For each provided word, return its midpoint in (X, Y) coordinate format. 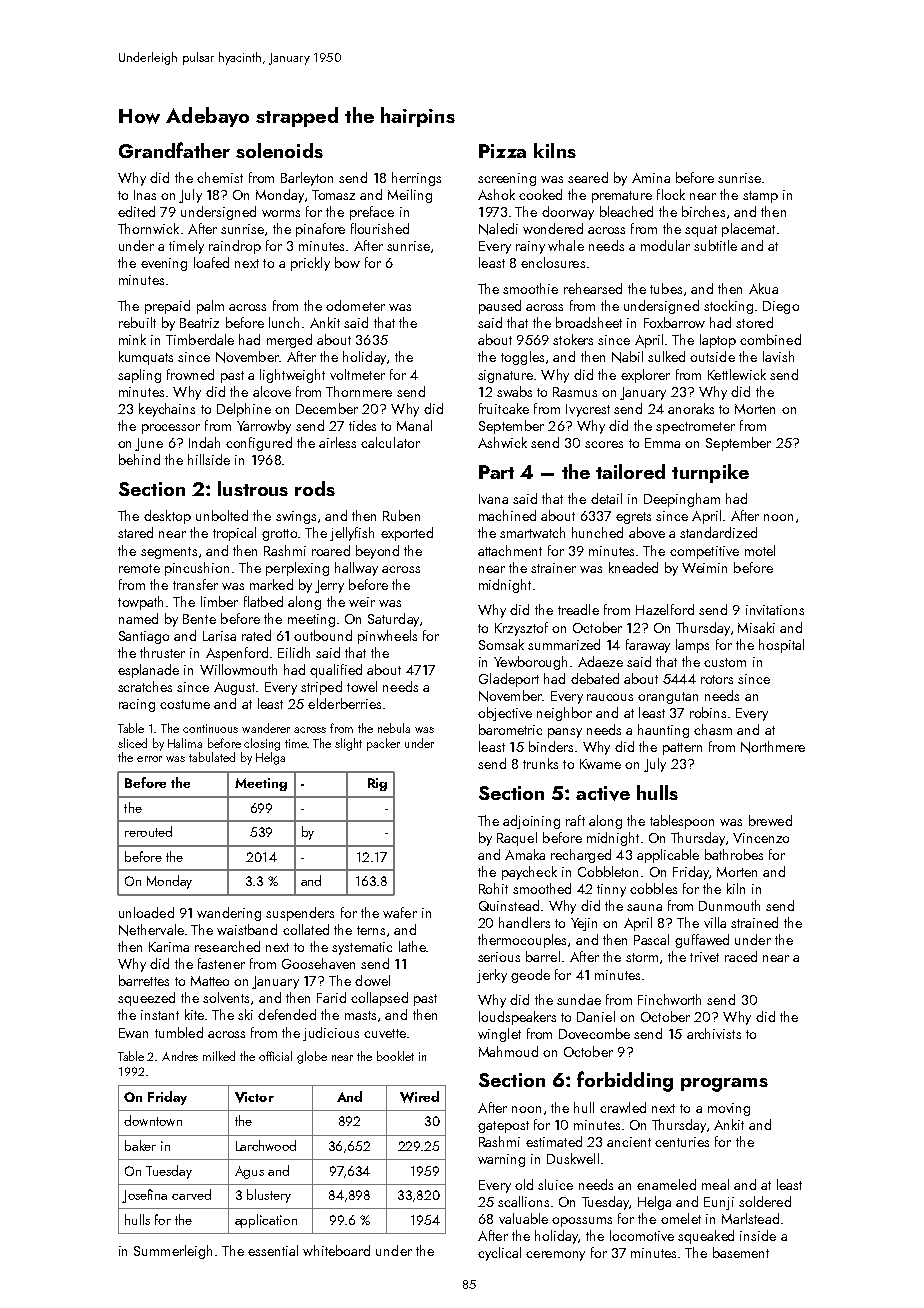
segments (169, 553)
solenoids (279, 150)
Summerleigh (173, 1252)
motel (760, 550)
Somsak (501, 644)
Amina (651, 178)
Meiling (410, 196)
